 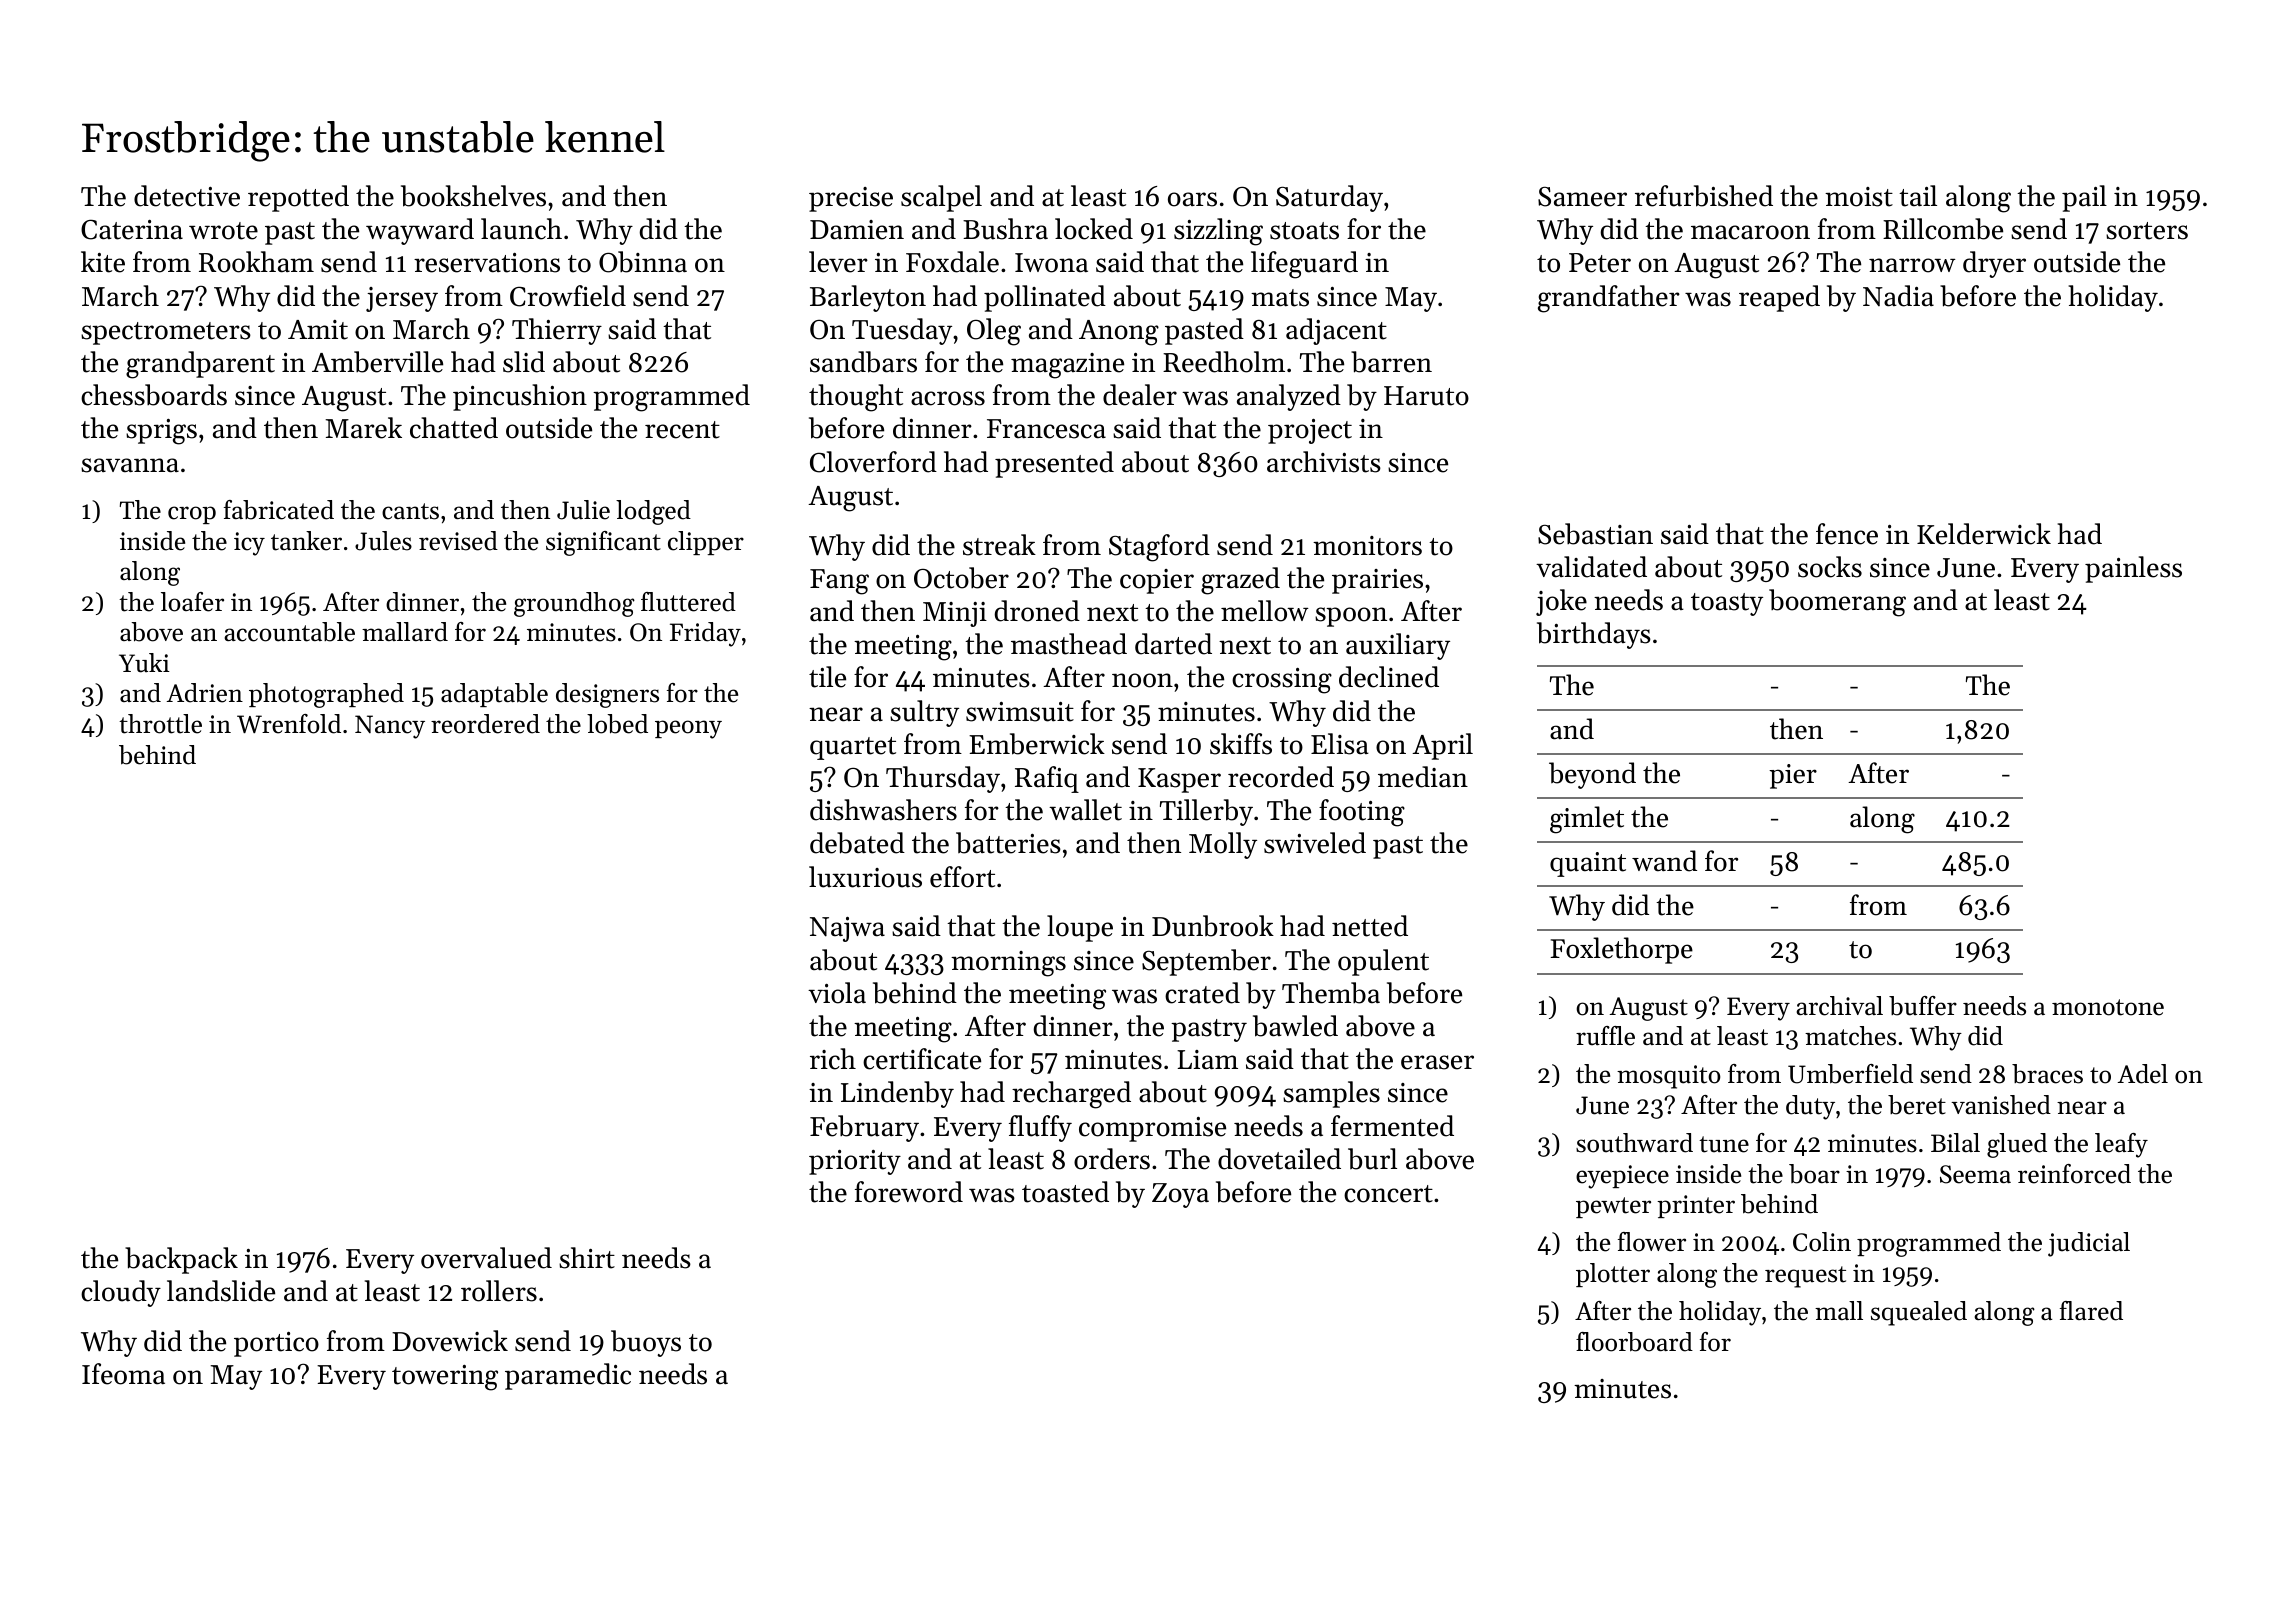 What do you see at coordinates (2084, 198) in the screenshot?
I see `pail` at bounding box center [2084, 198].
